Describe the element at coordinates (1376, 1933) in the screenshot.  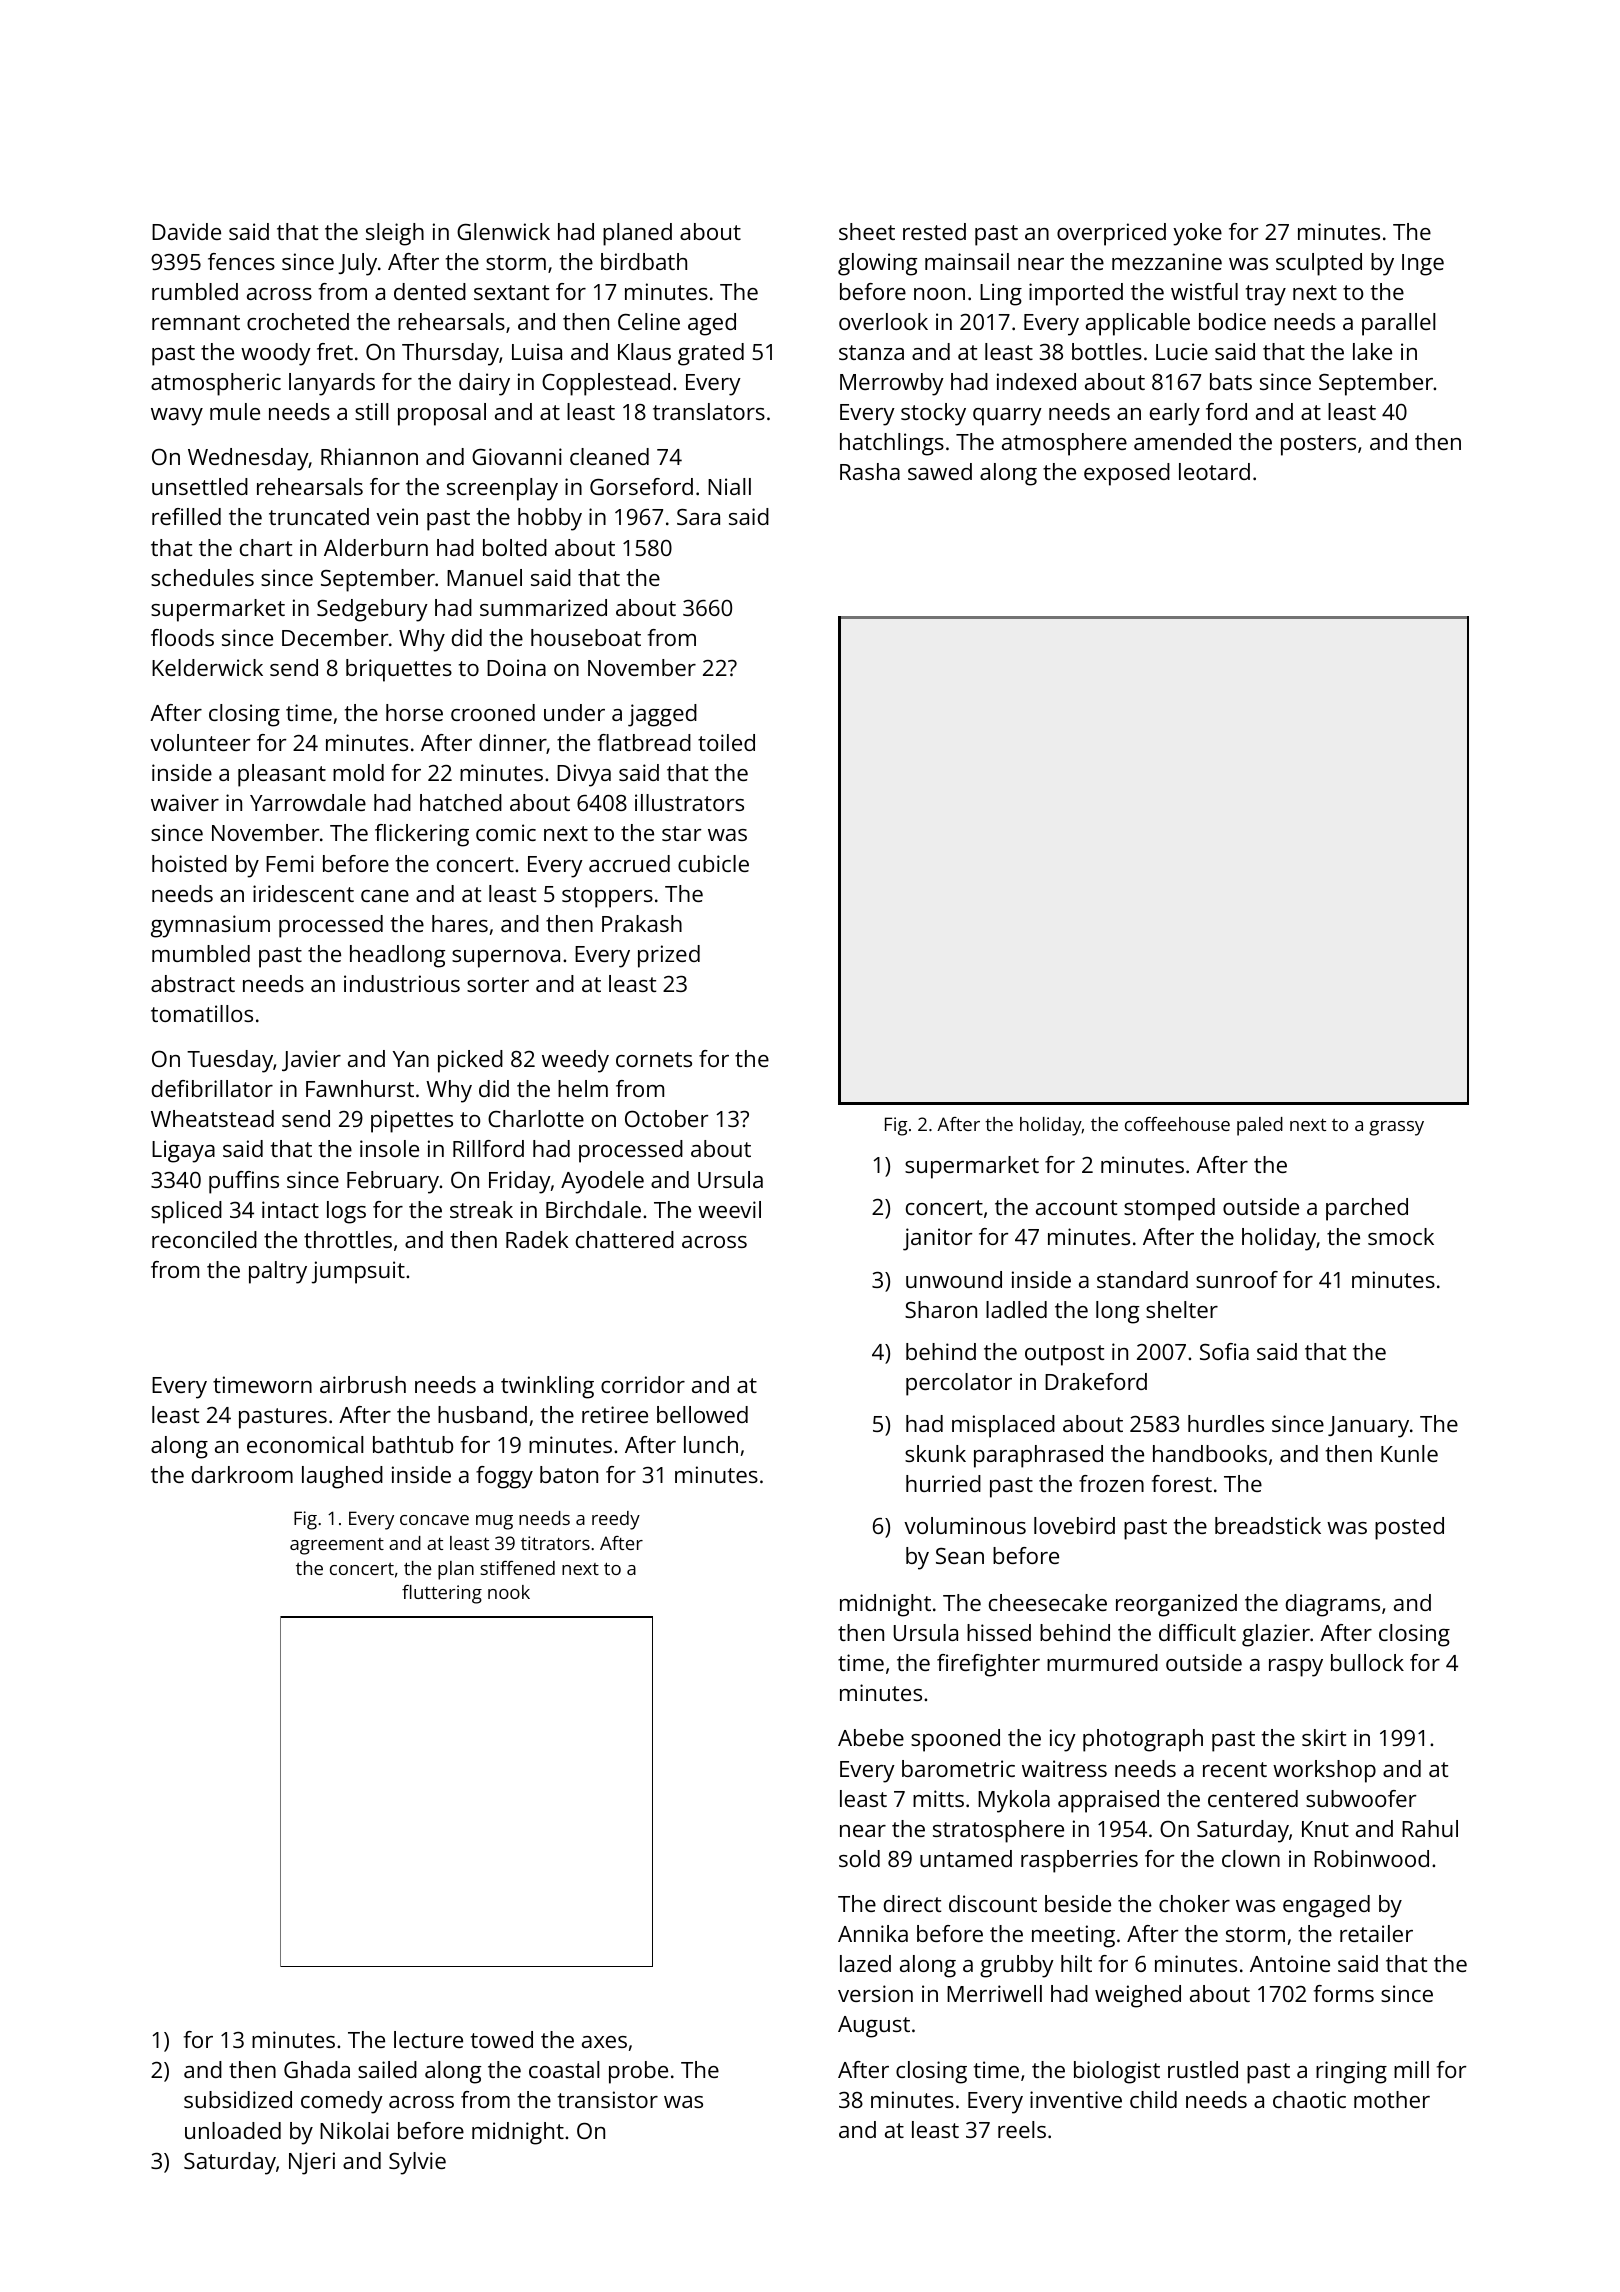
I see `retailer` at that location.
